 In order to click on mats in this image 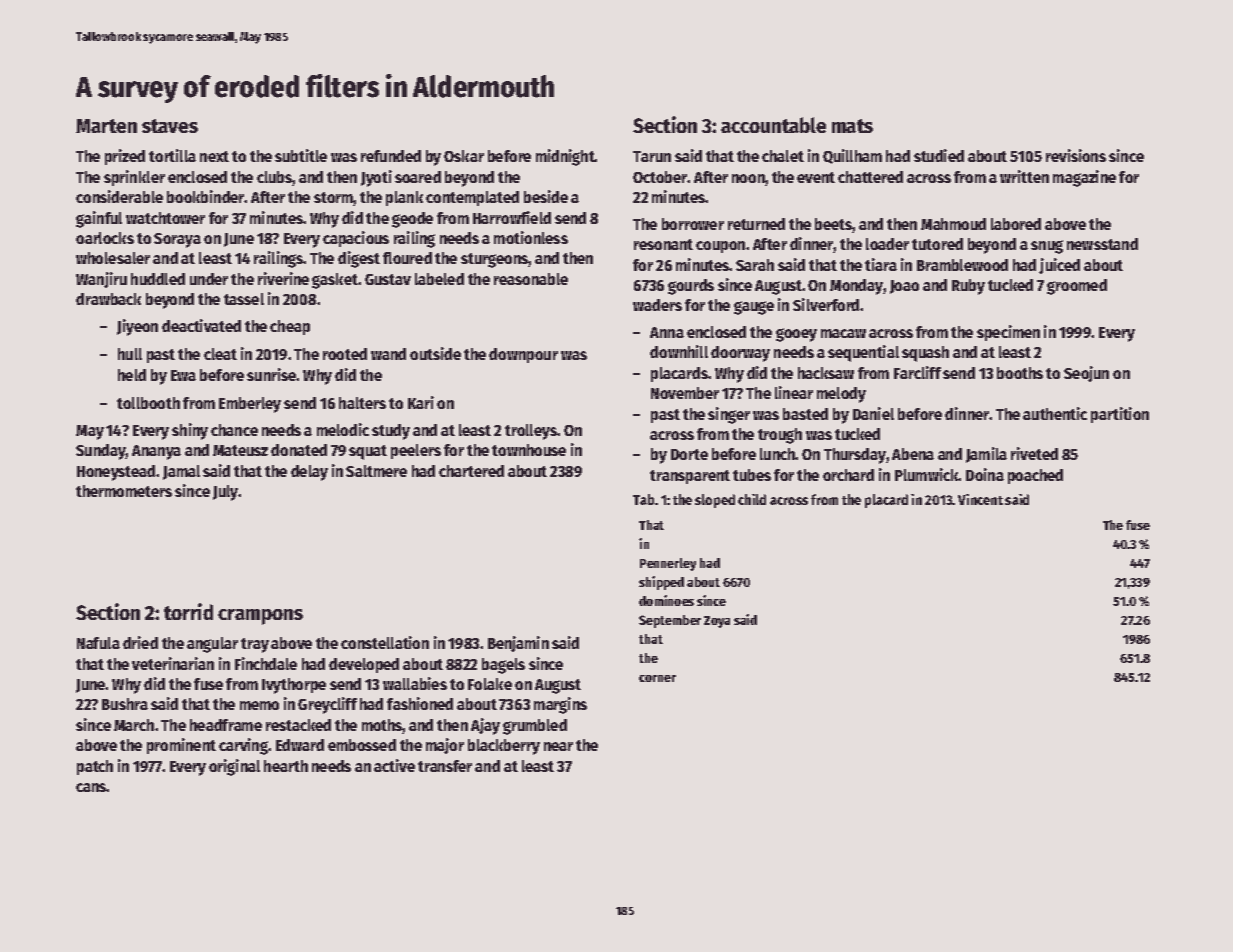, I will do `click(852, 126)`.
